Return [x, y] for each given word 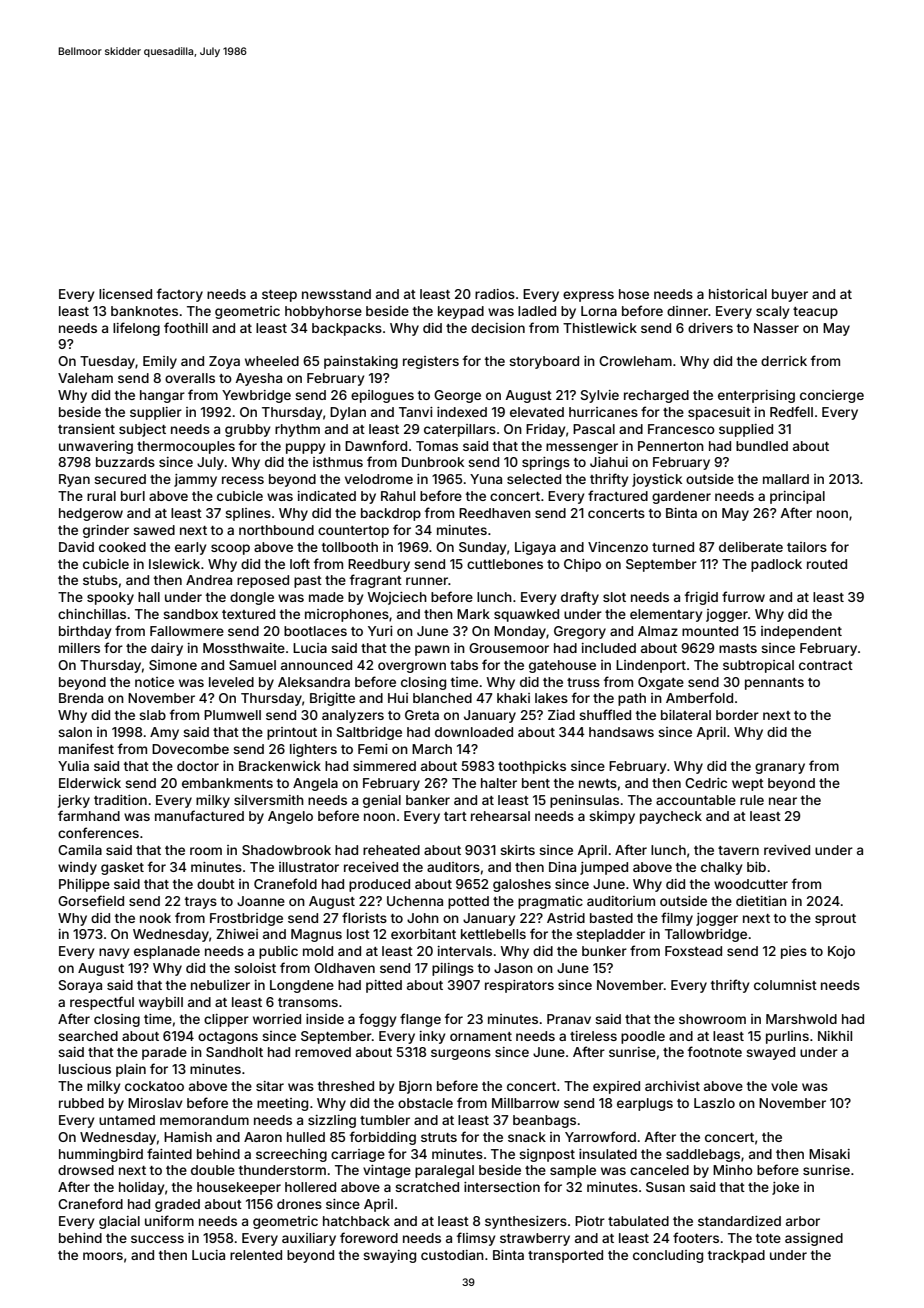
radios [495, 294]
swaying [389, 1256]
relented [256, 1255]
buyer [790, 295]
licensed [125, 294]
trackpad [736, 1256]
